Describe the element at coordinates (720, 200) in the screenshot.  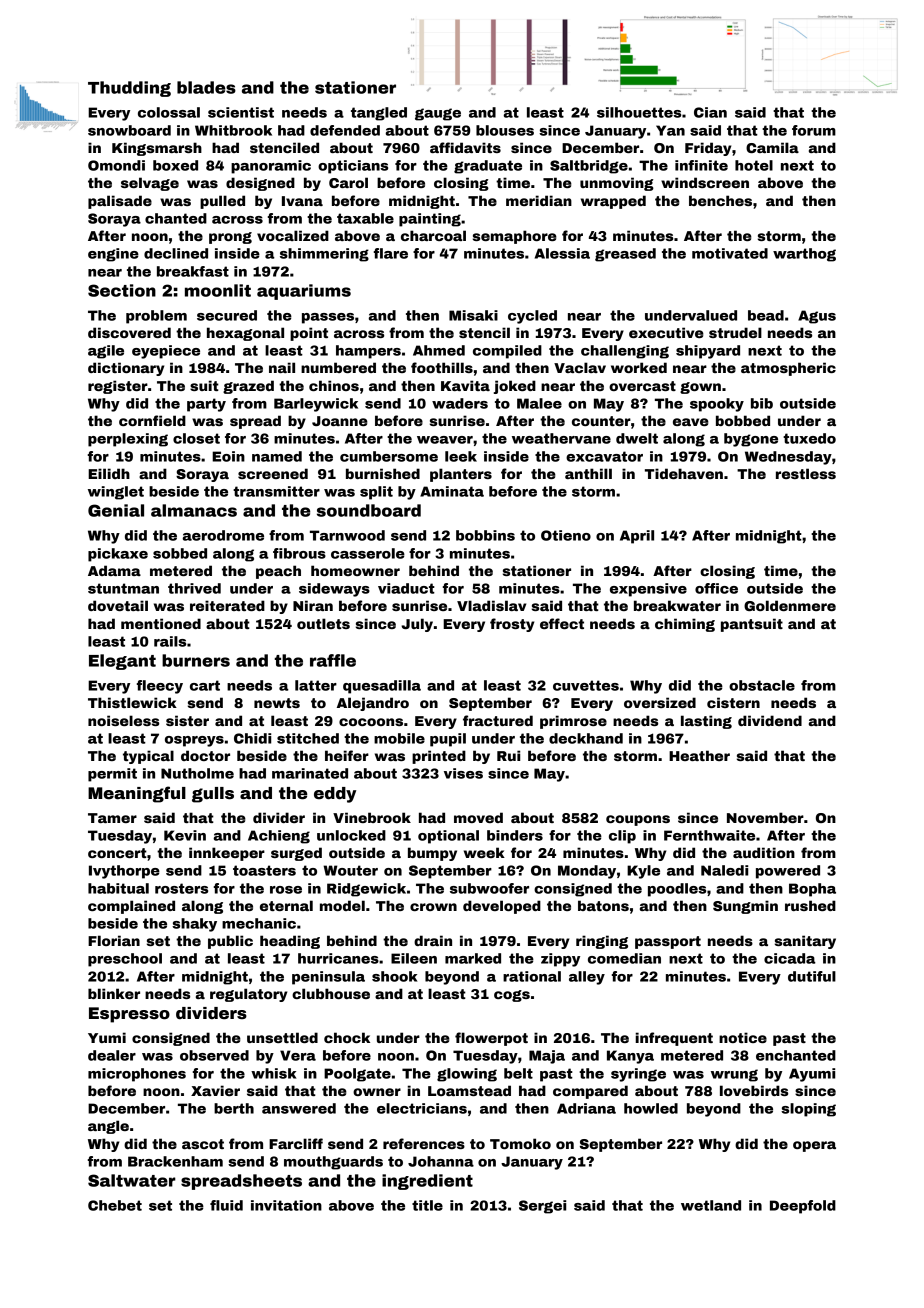
I see `benches` at that location.
